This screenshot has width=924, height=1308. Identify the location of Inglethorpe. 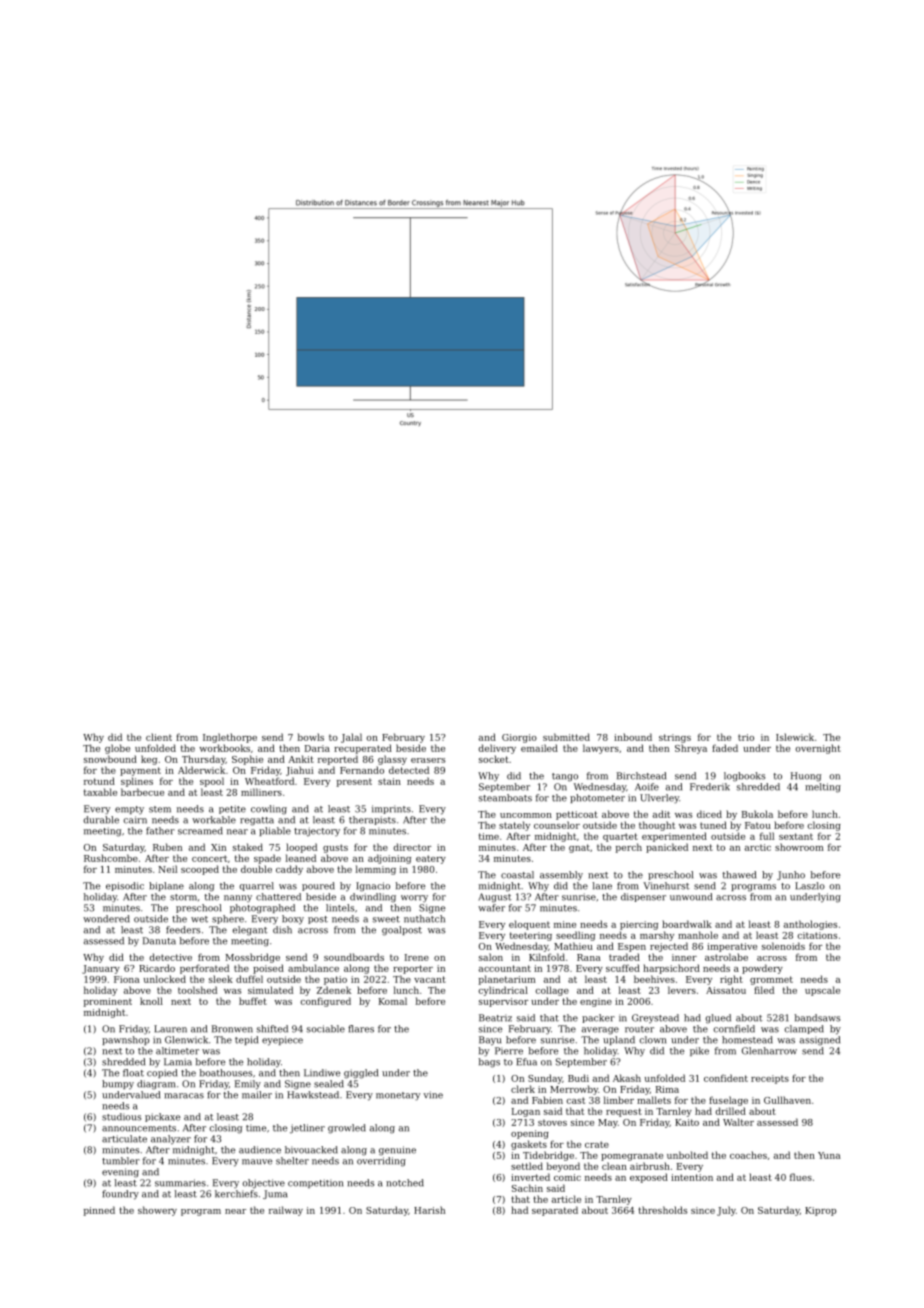
(230, 738).
